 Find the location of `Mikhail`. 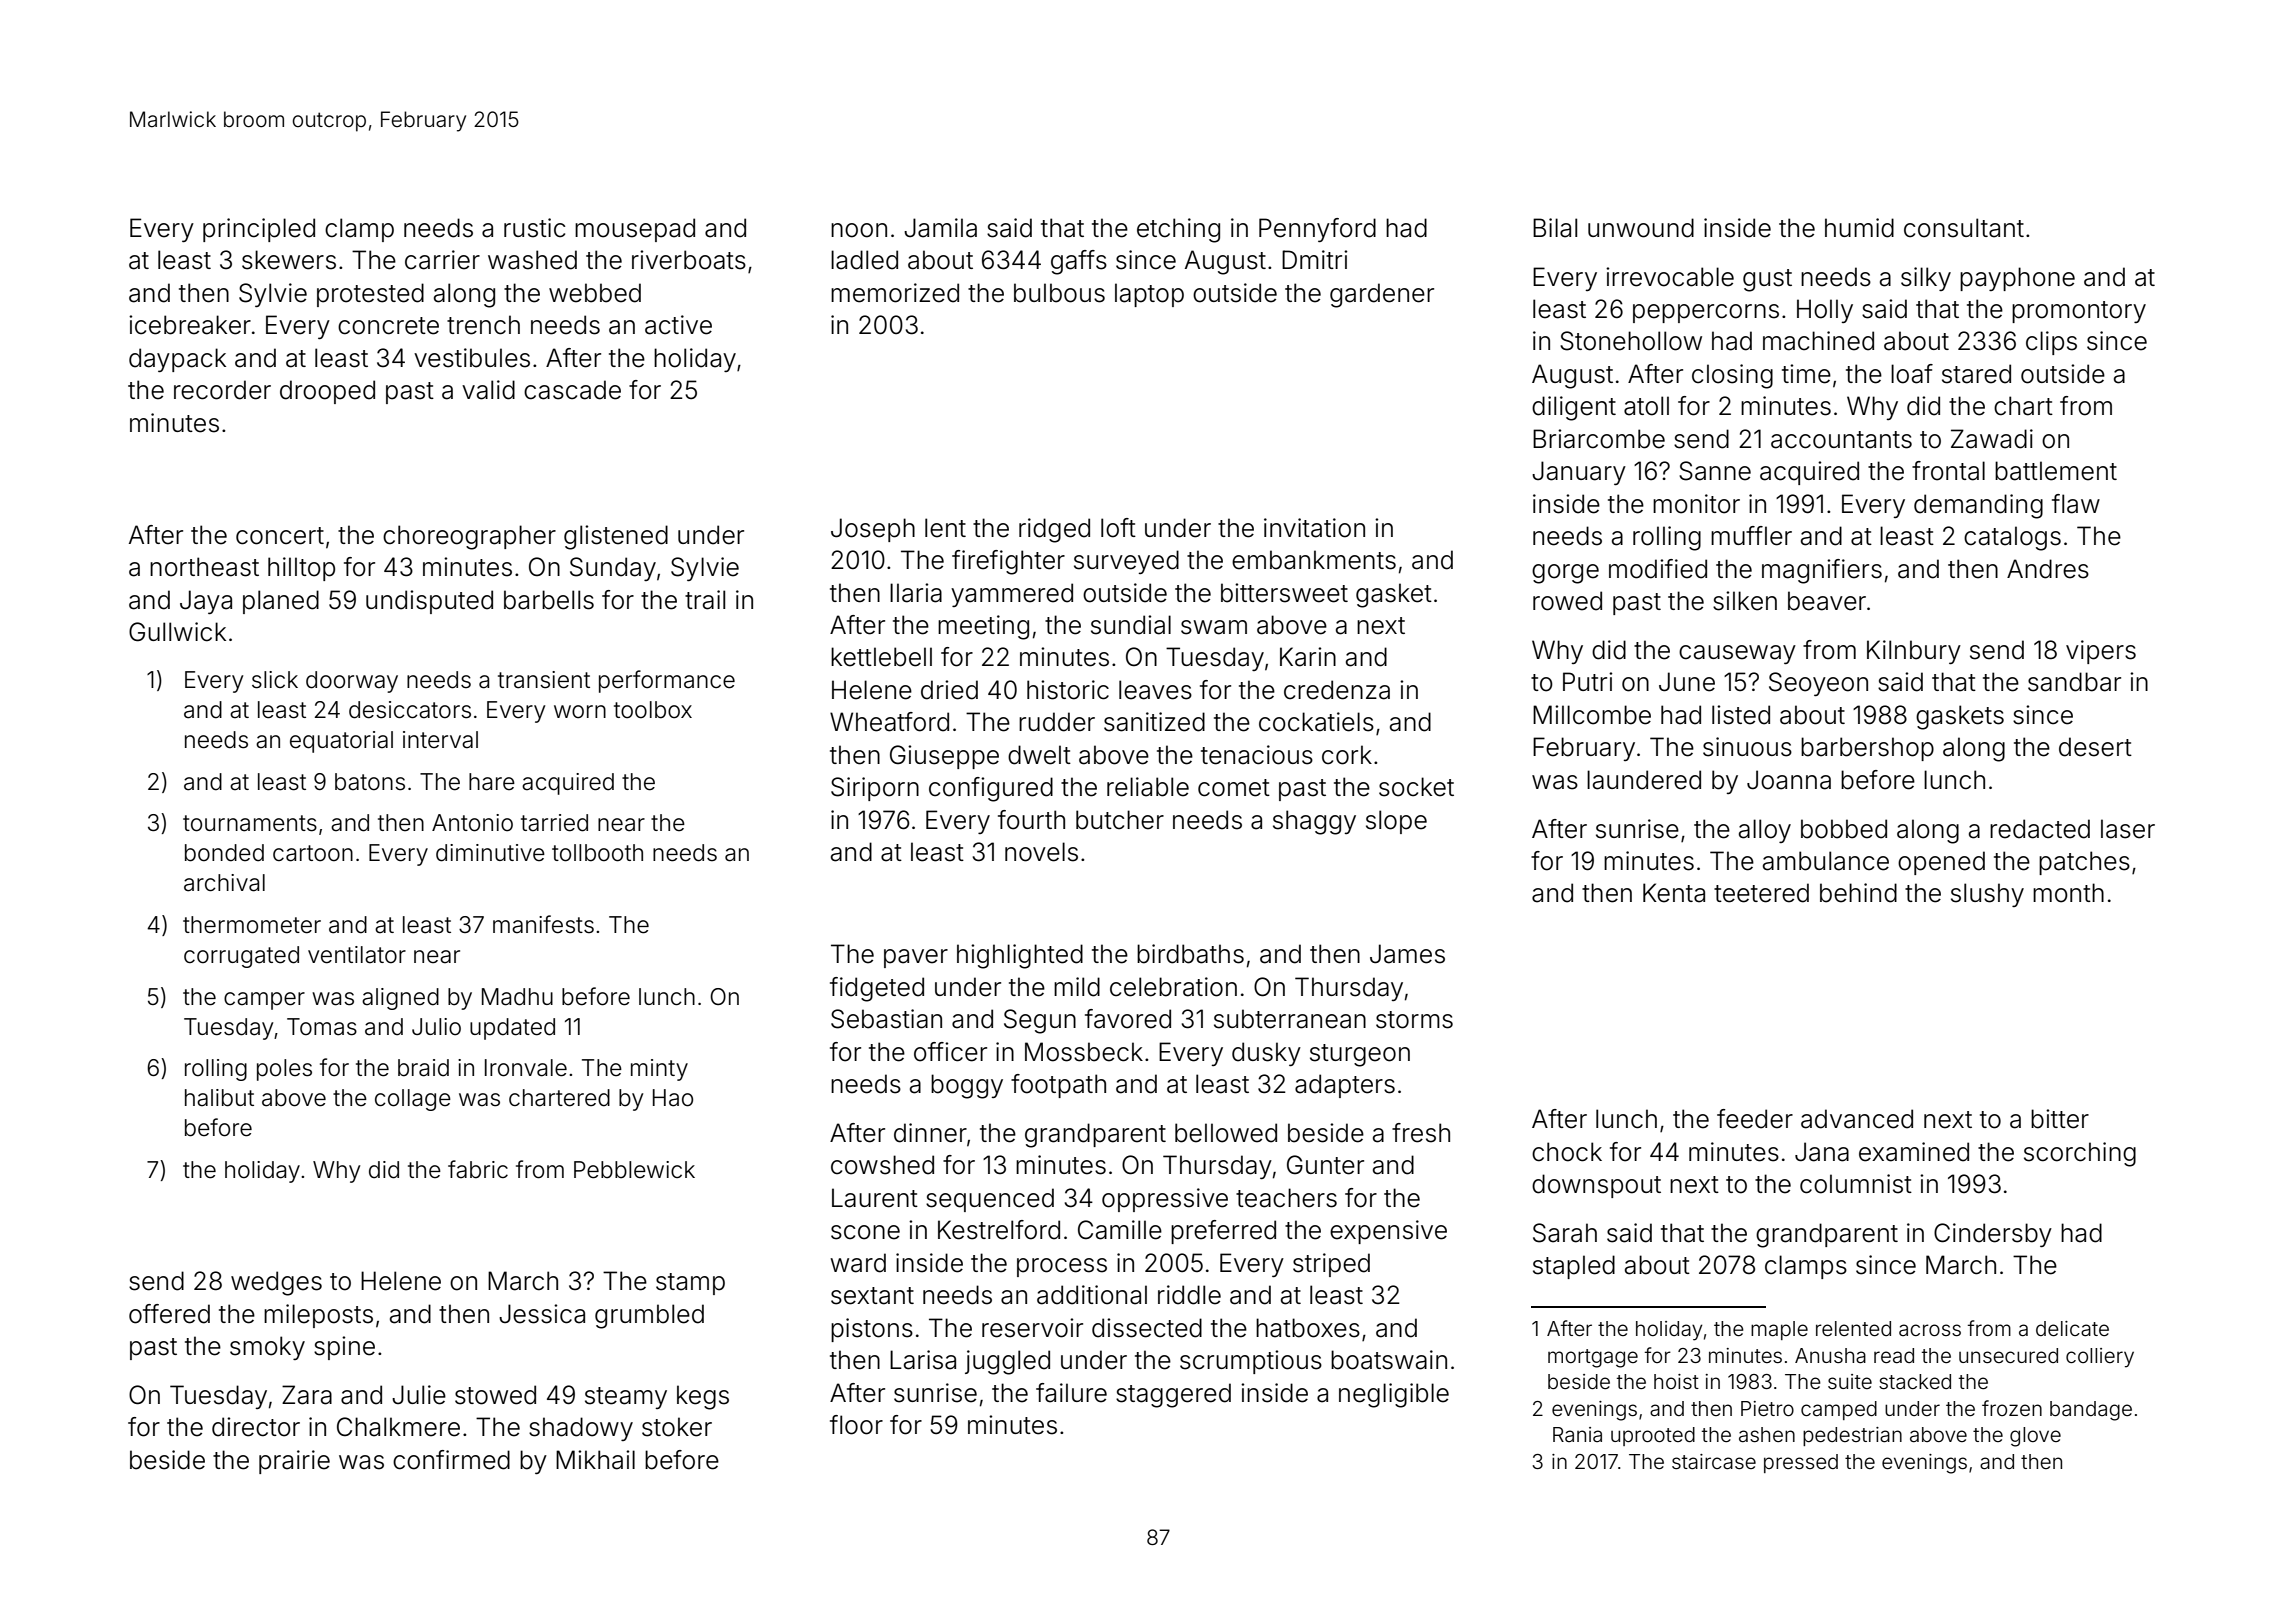

Mikhail is located at coordinates (595, 1460).
